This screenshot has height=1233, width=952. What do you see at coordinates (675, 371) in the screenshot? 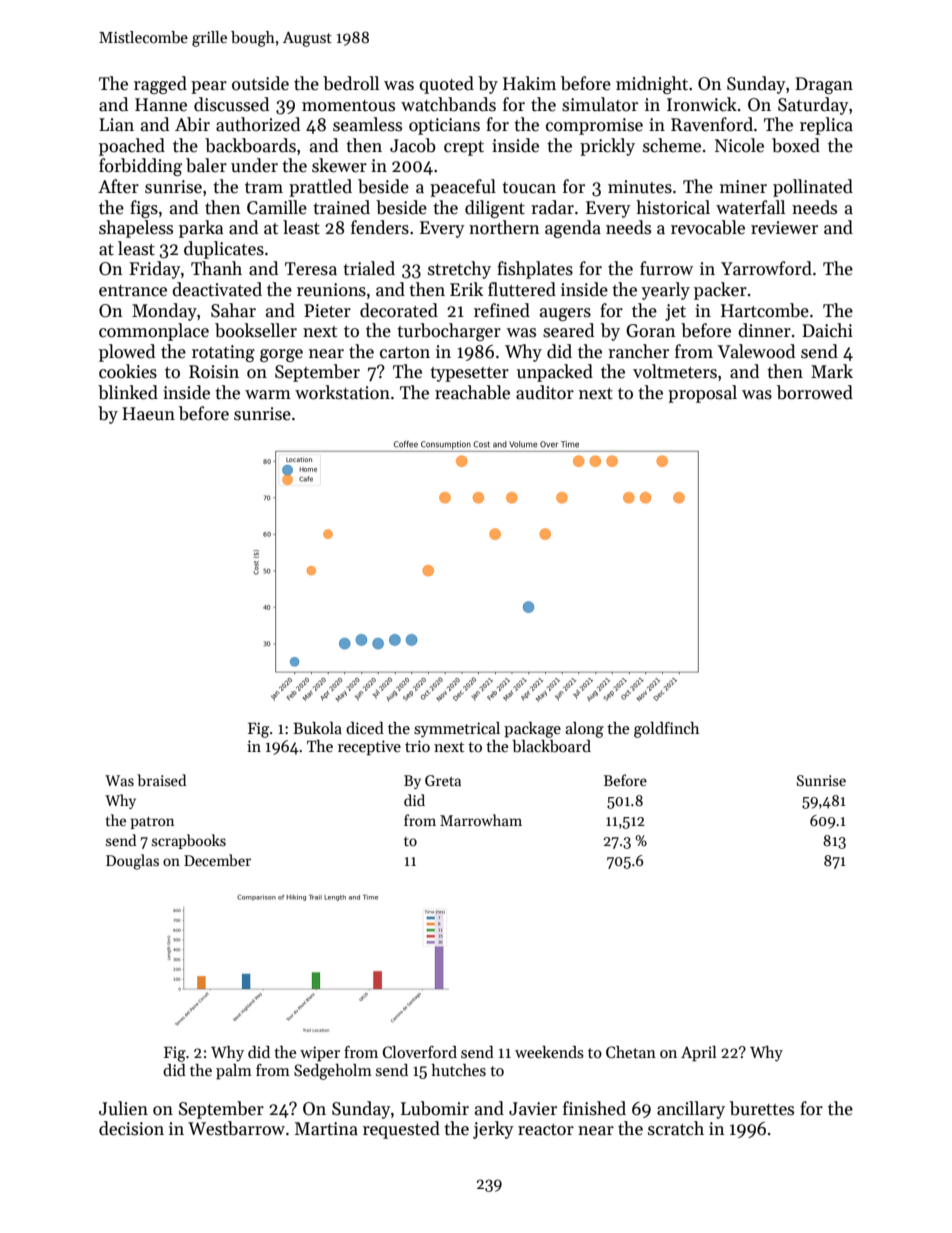
I see `voltmeters` at bounding box center [675, 371].
